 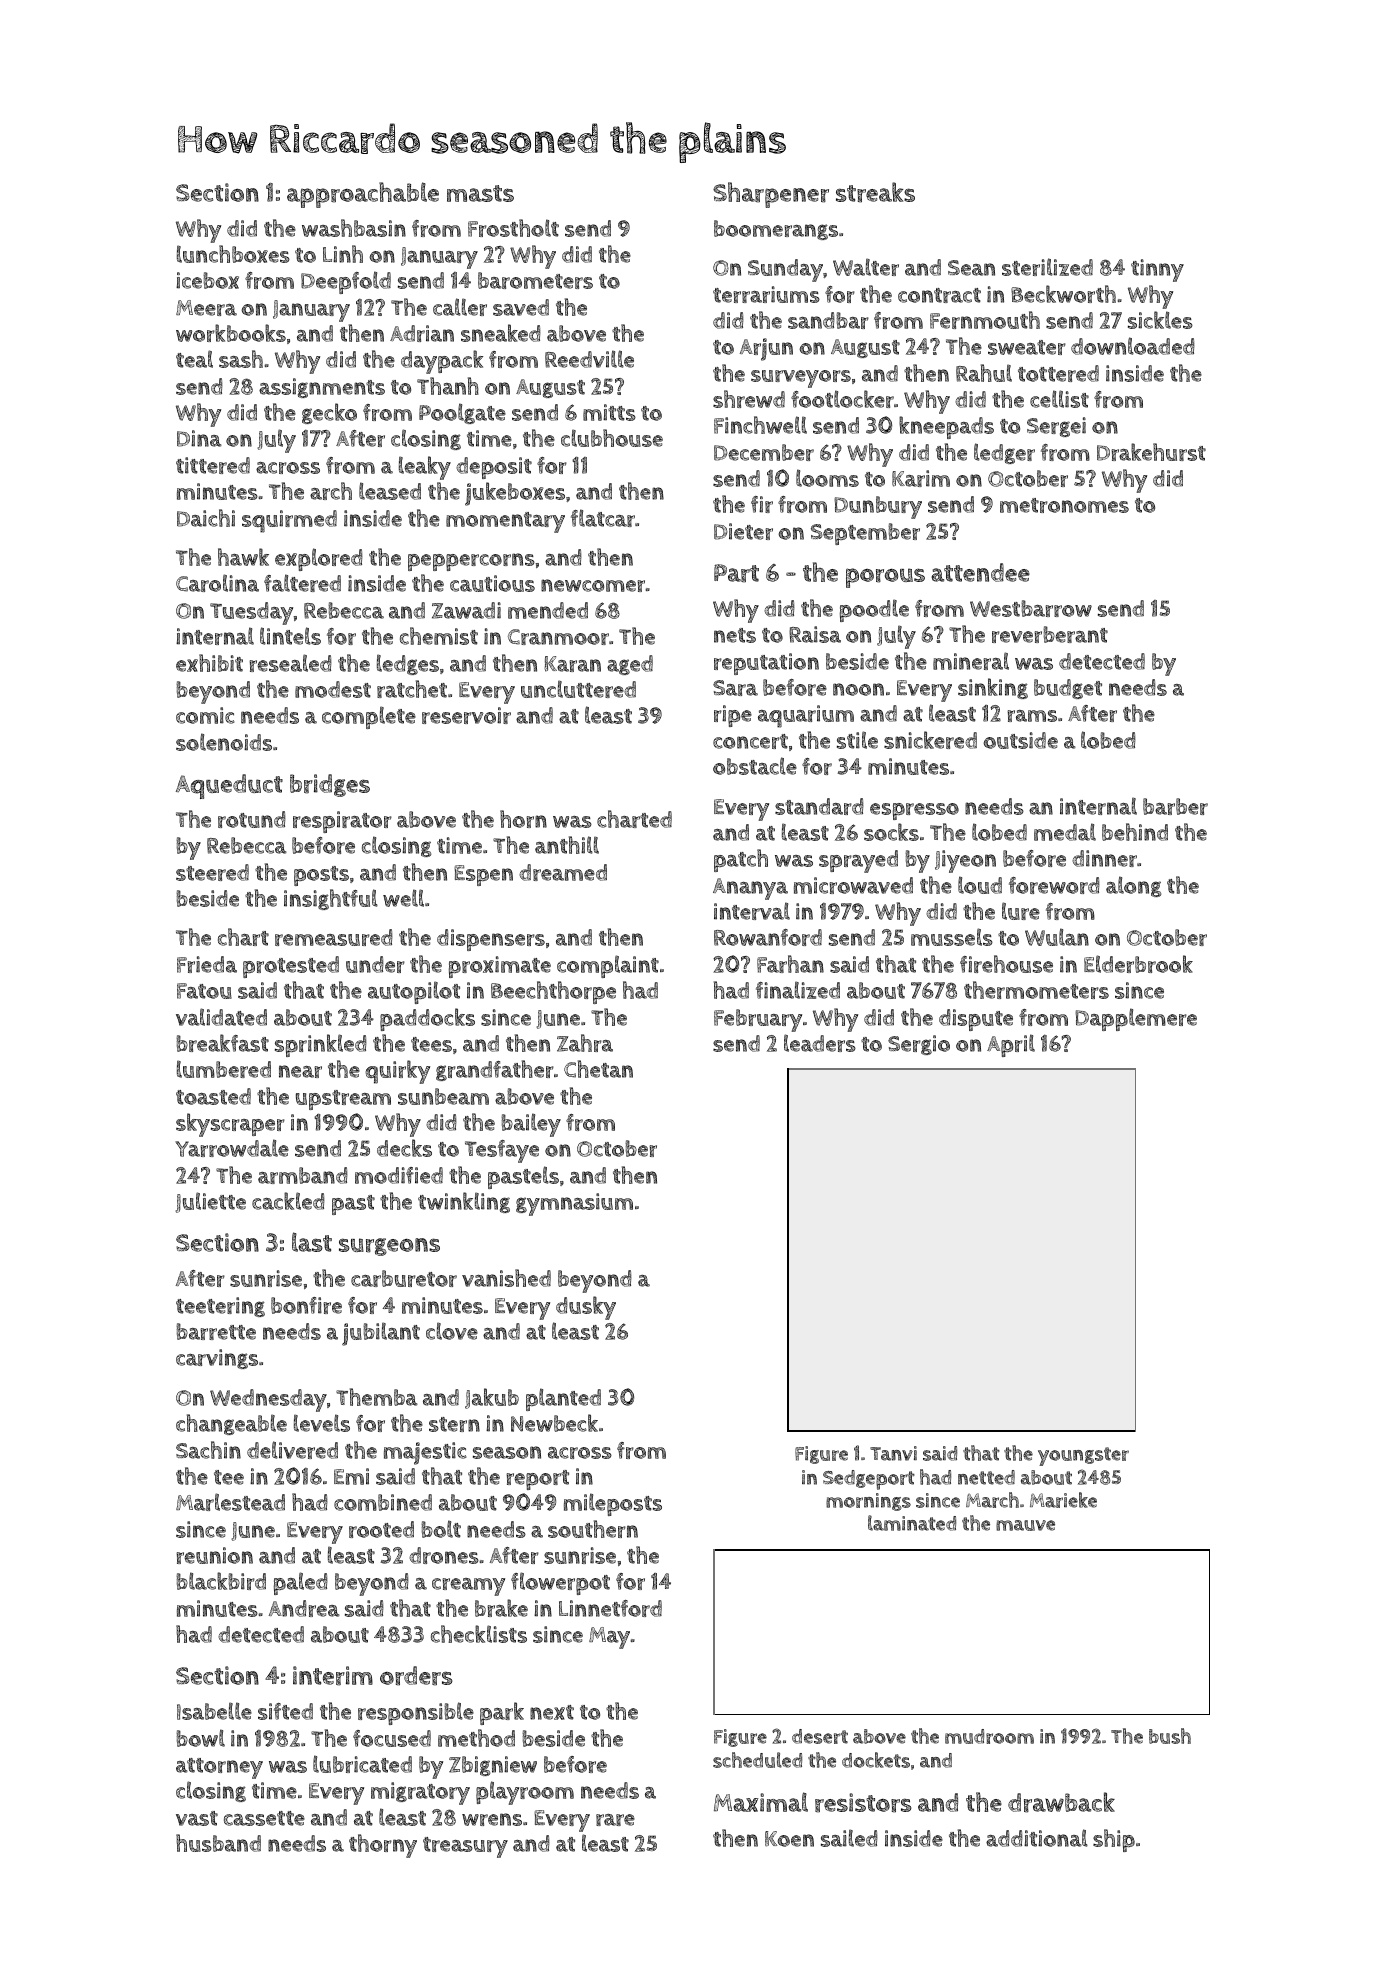 I want to click on Maximal, so click(x=761, y=1802).
